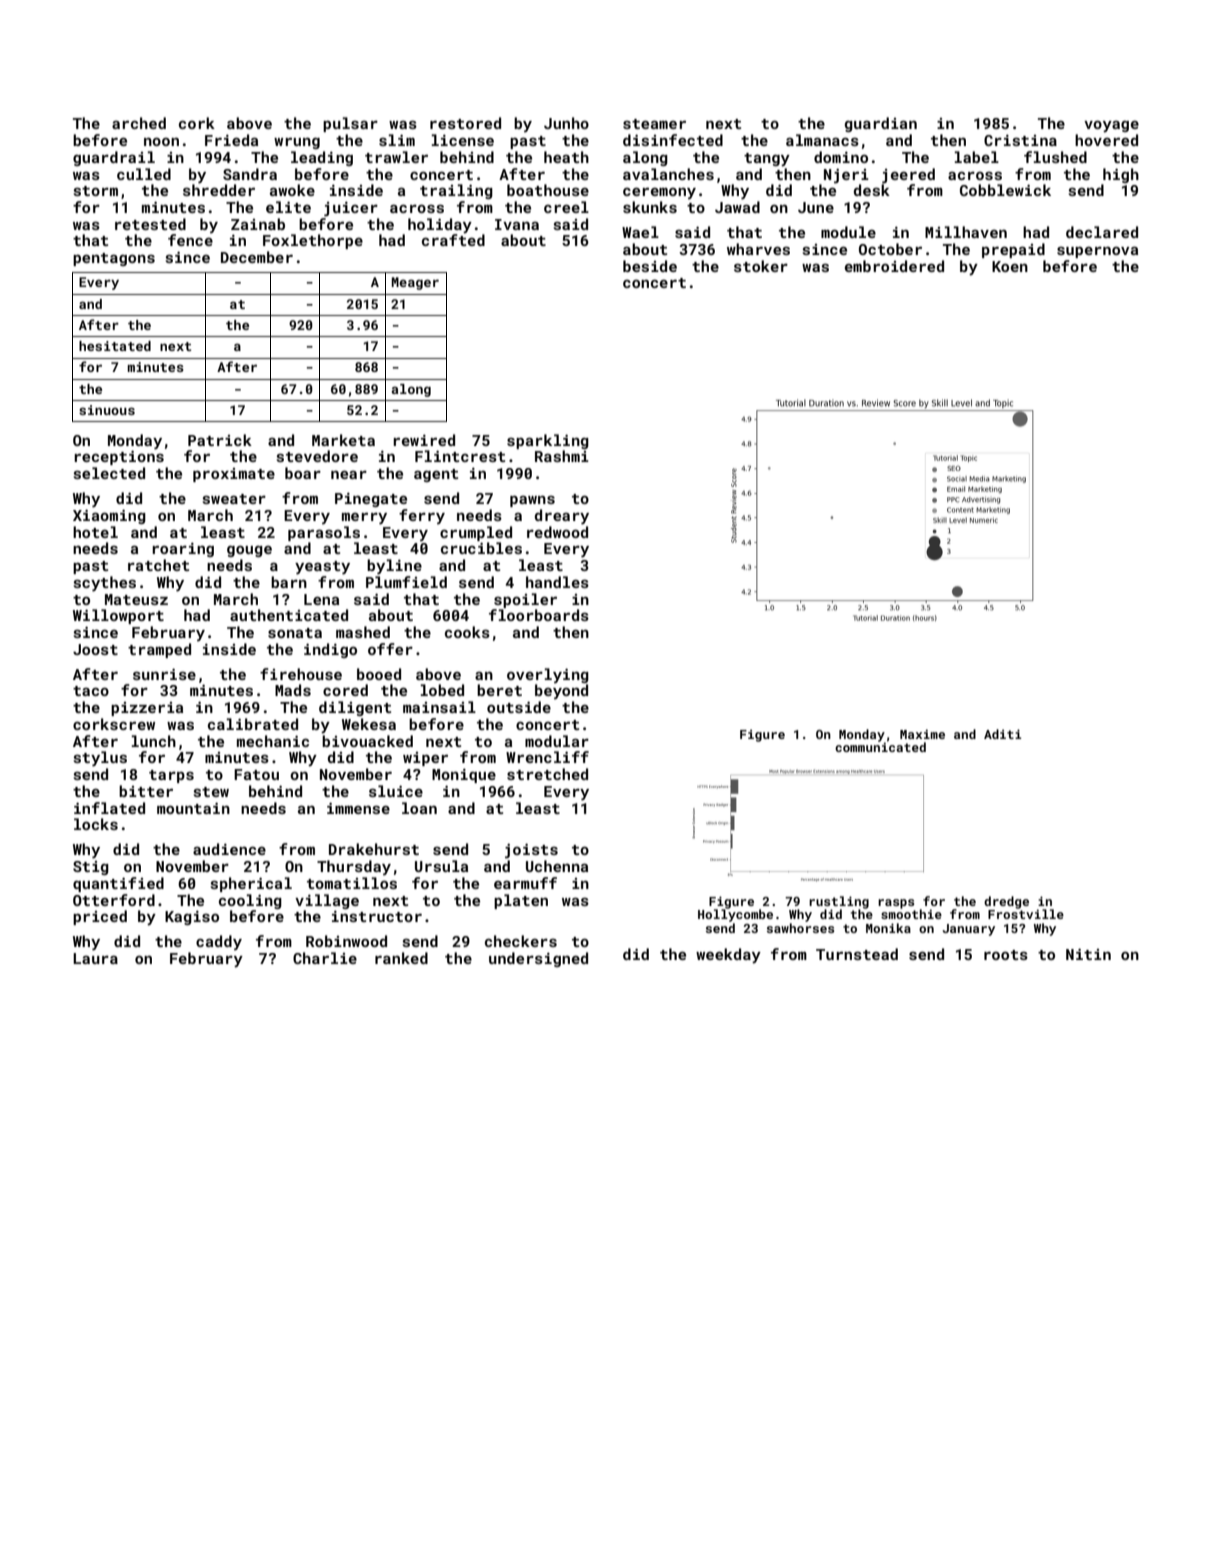 The width and height of the screenshot is (1212, 1568). Describe the element at coordinates (325, 958) in the screenshot. I see `Charlie` at that location.
